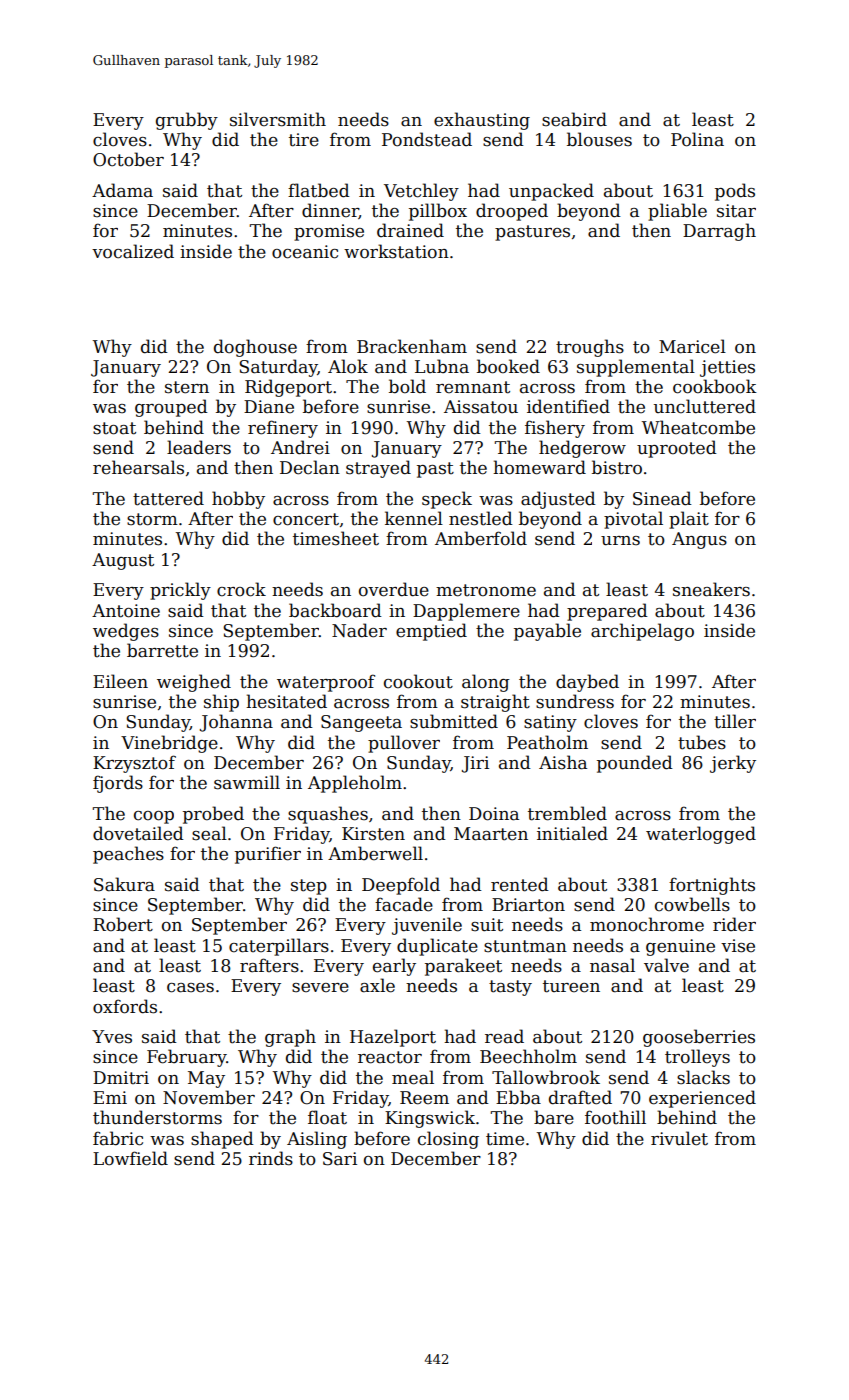  What do you see at coordinates (110, 1097) in the document?
I see `Emi` at bounding box center [110, 1097].
